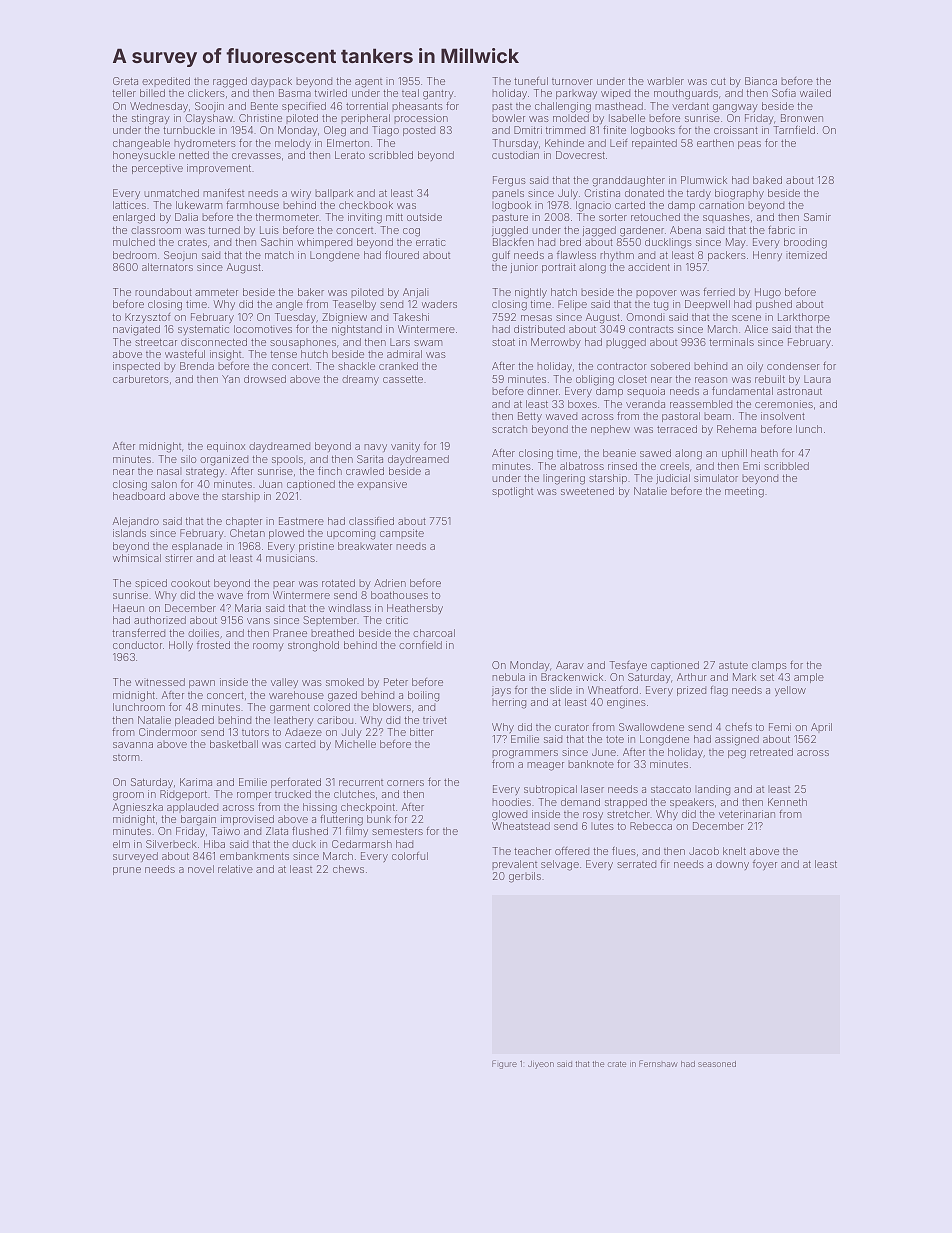 The image size is (952, 1233). I want to click on prune, so click(127, 871).
